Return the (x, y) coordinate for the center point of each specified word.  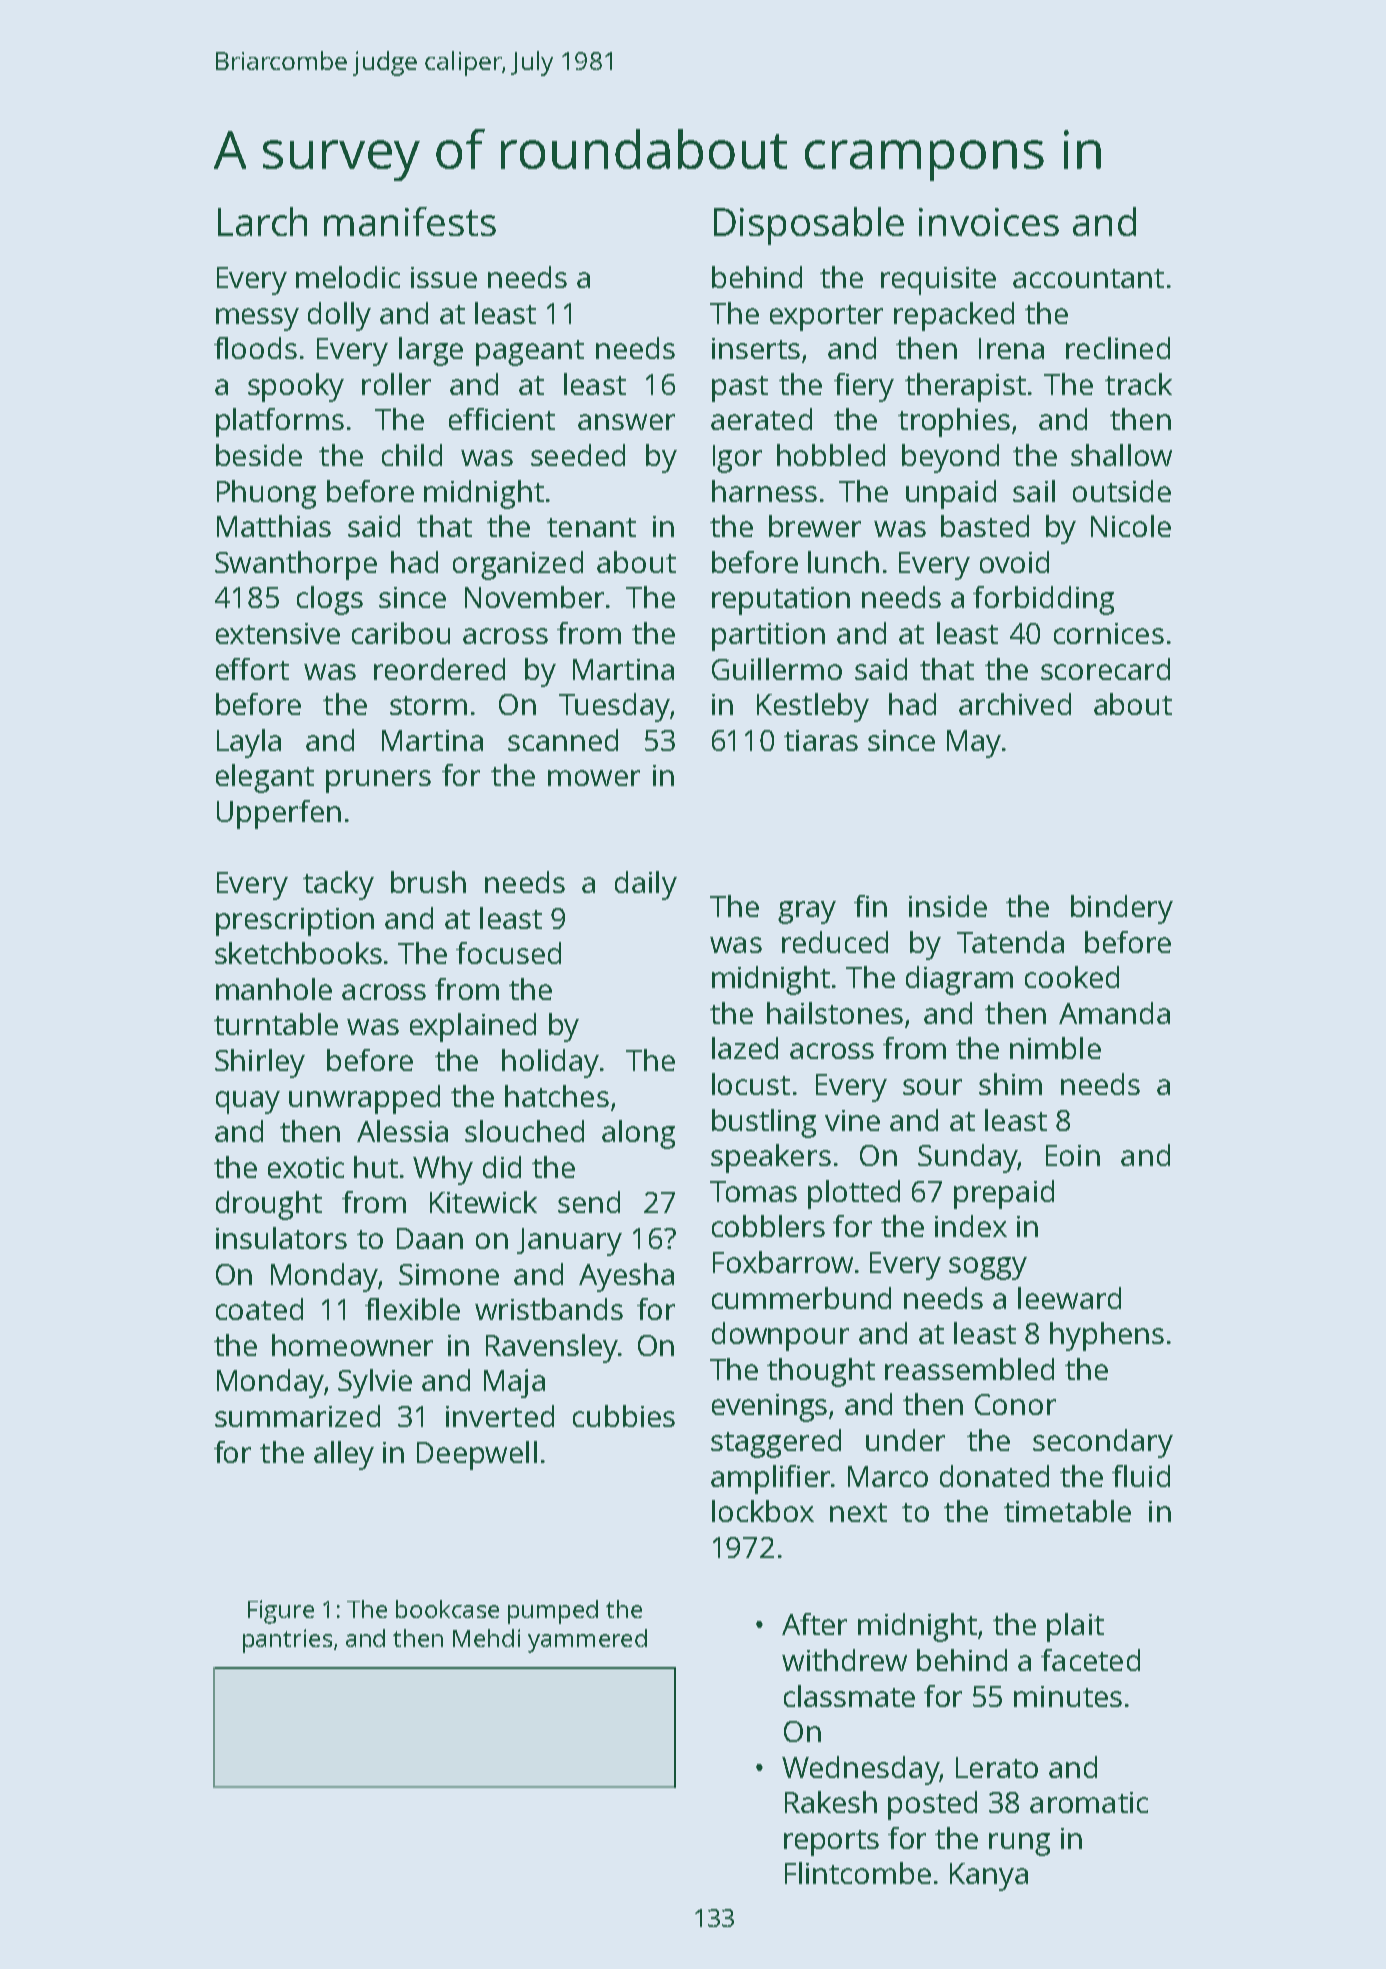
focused (508, 953)
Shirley (260, 1063)
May (974, 744)
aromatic (1089, 1802)
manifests (410, 221)
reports (831, 1843)
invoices (989, 222)
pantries (287, 1641)
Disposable (809, 226)
